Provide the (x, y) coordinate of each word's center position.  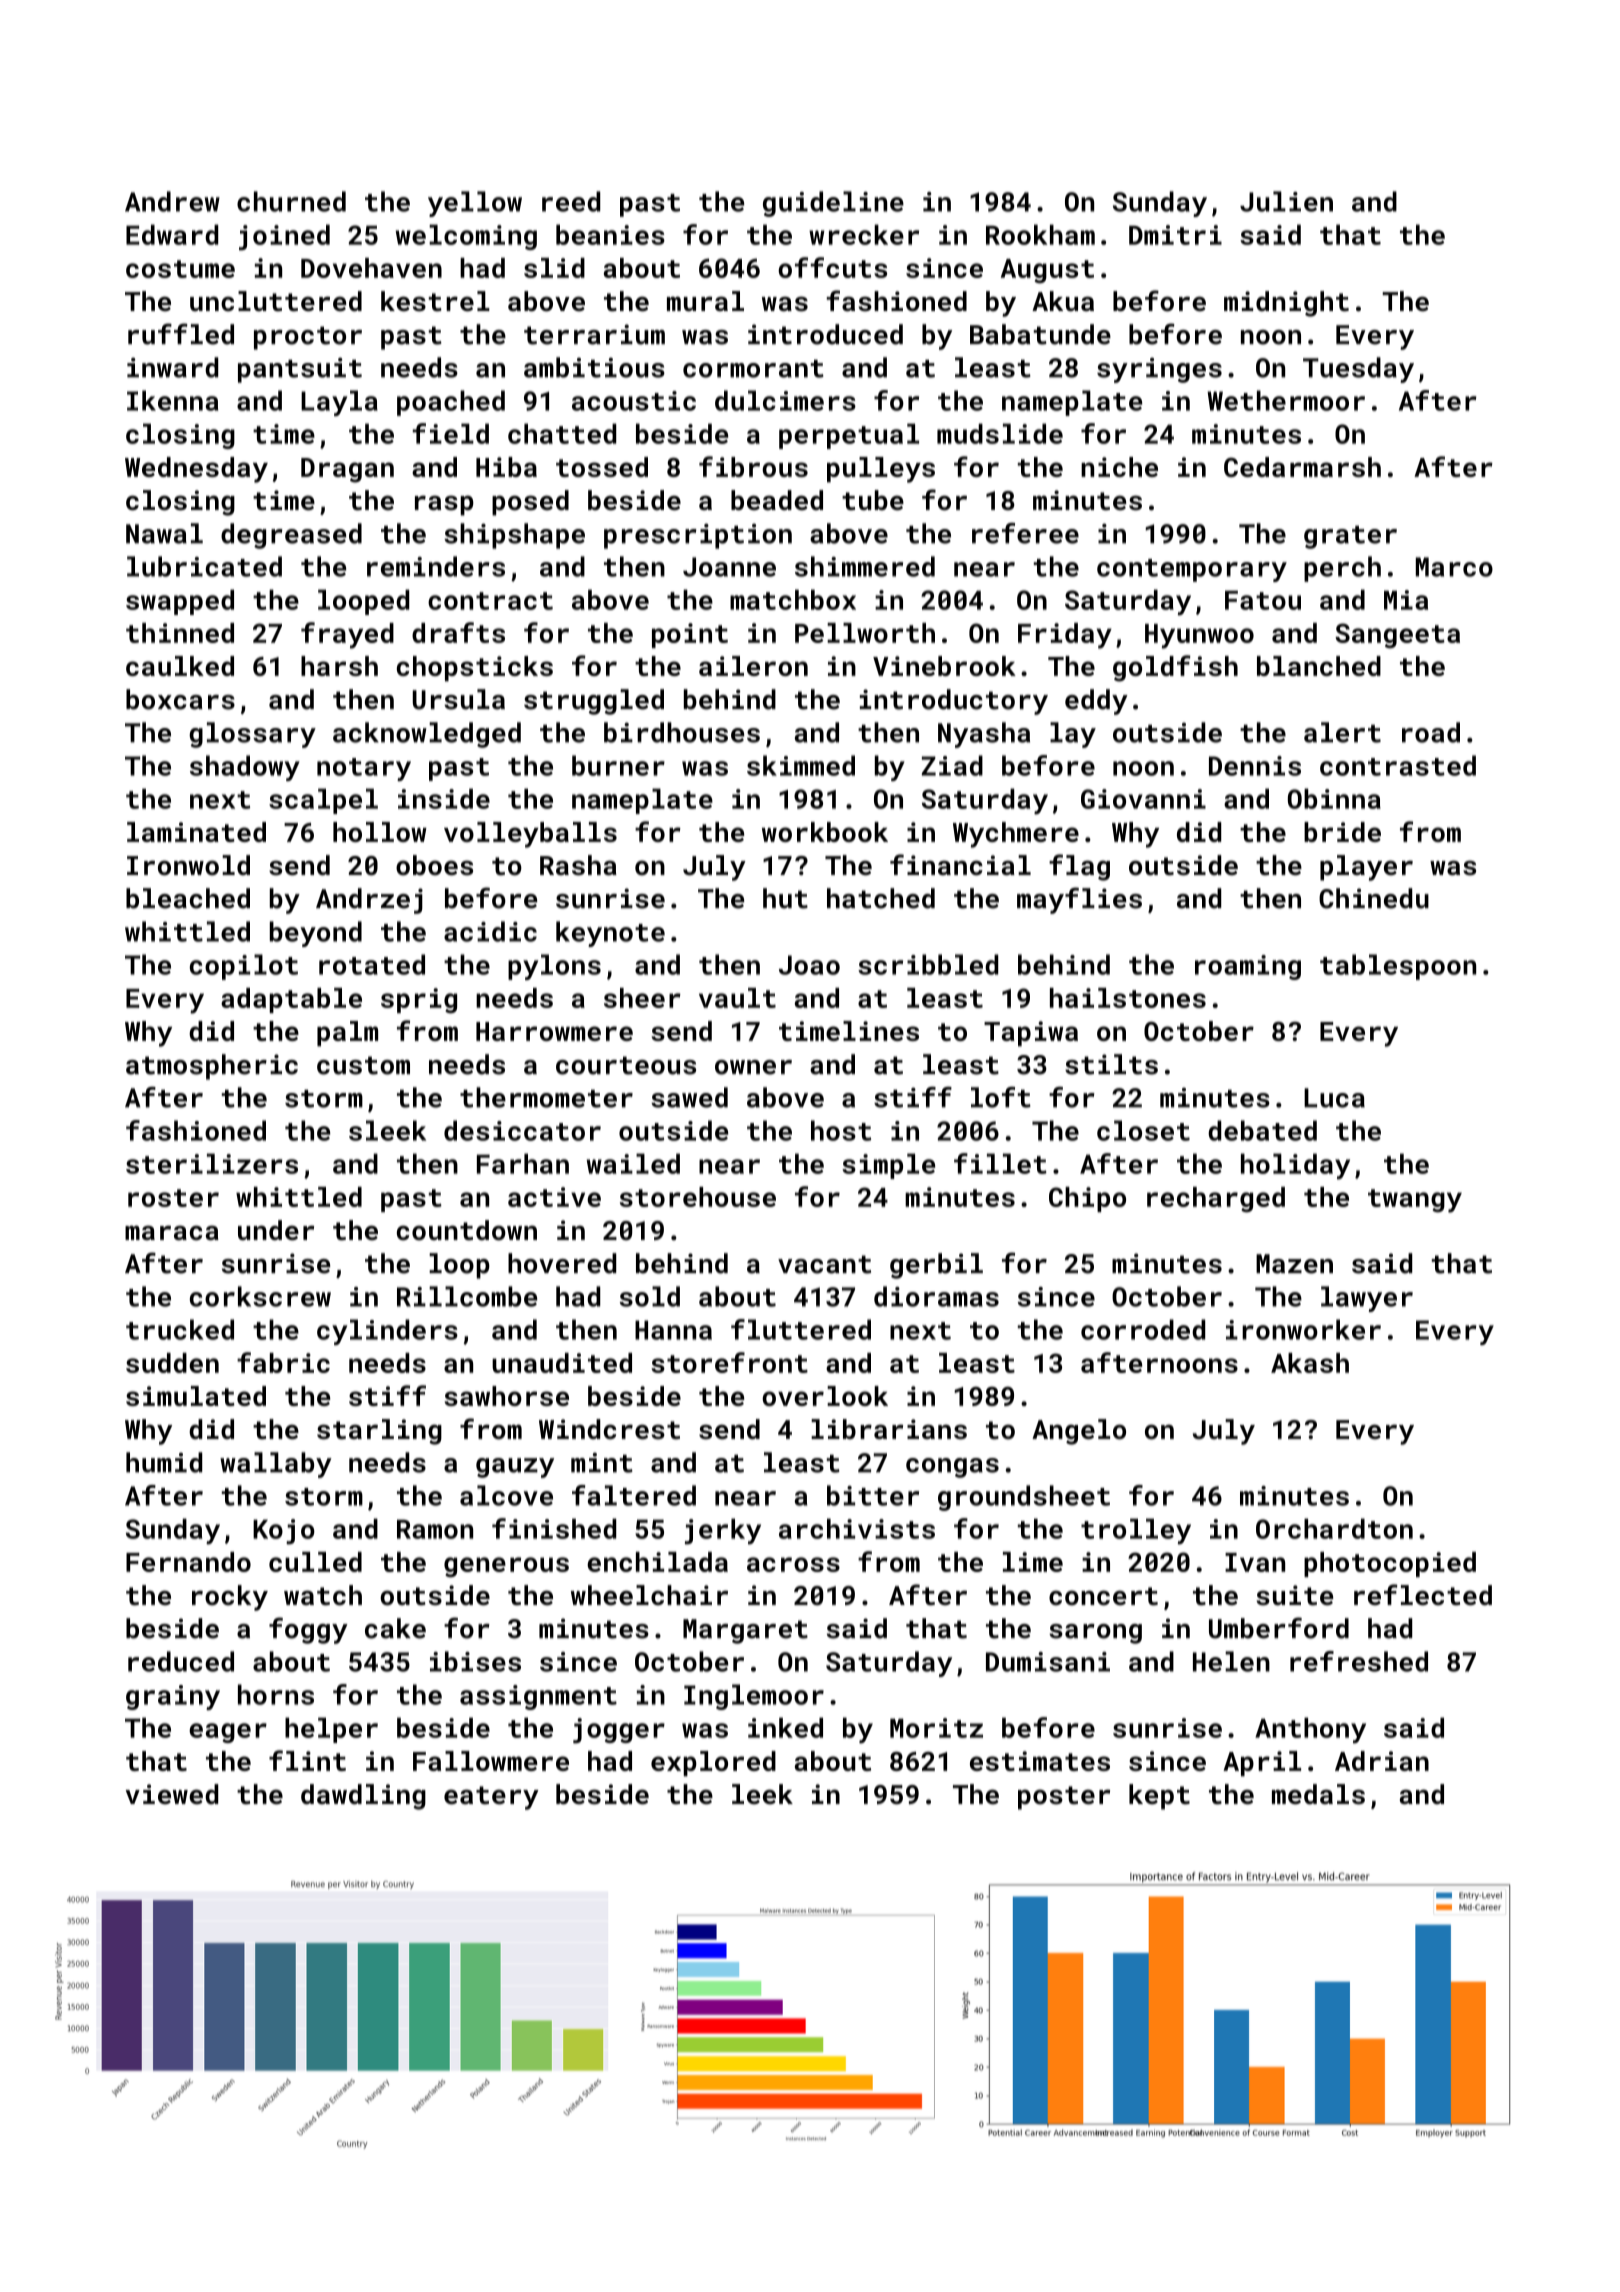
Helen (1231, 1661)
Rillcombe (467, 1296)
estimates (1040, 1761)
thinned (180, 633)
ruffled (181, 334)
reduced (181, 1661)
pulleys (881, 470)
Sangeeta (1397, 635)
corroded (1143, 1329)
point (690, 635)
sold (650, 1296)
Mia (1406, 600)
